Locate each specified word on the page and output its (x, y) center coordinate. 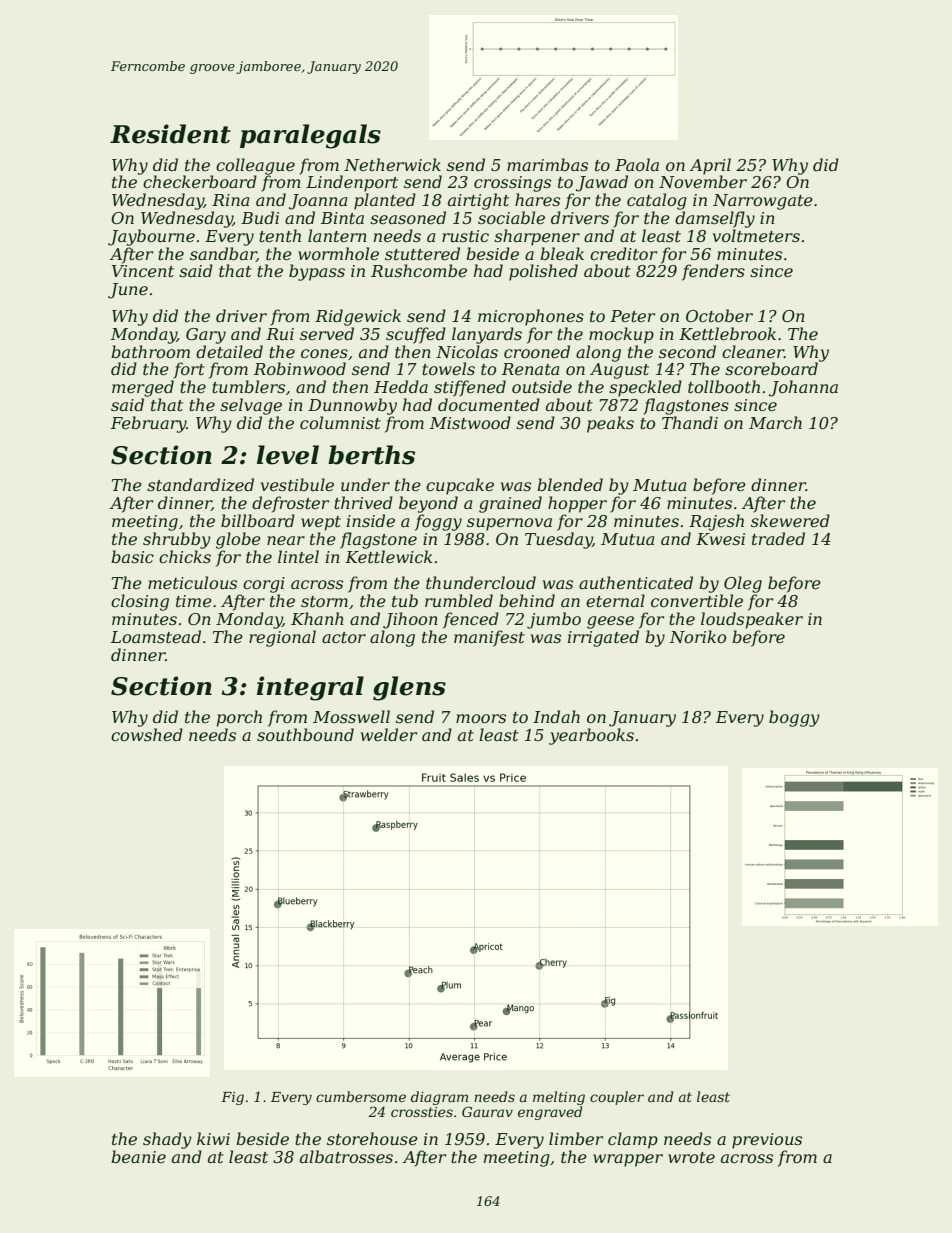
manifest (489, 638)
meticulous (192, 582)
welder (389, 734)
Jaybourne (151, 237)
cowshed (147, 734)
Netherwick (392, 164)
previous (767, 1141)
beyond (428, 504)
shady (167, 1140)
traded (778, 538)
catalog (657, 201)
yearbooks (591, 736)
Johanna (803, 388)
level (288, 455)
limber (576, 1138)
